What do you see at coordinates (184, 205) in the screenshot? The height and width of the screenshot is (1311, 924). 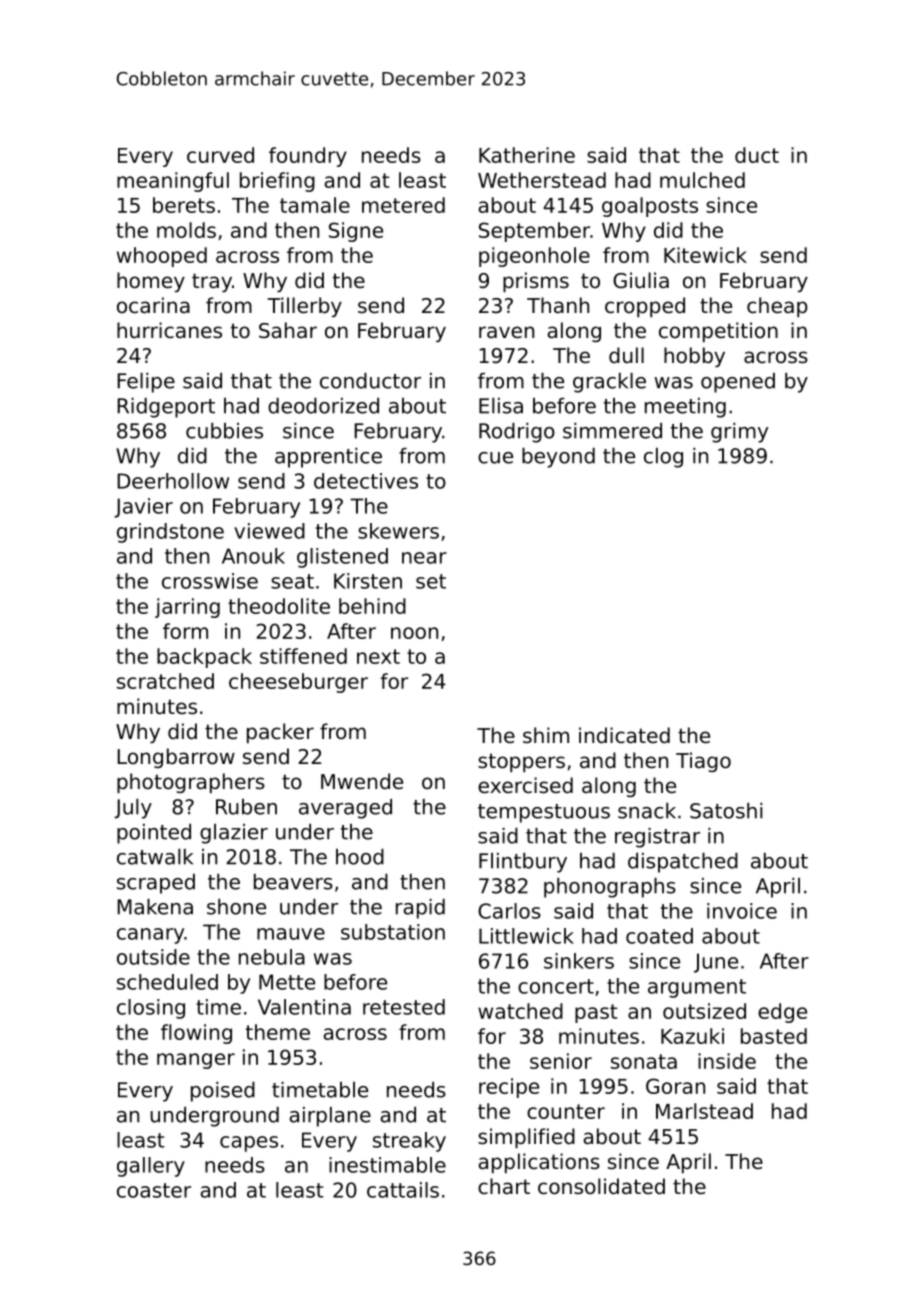 I see `berets` at bounding box center [184, 205].
